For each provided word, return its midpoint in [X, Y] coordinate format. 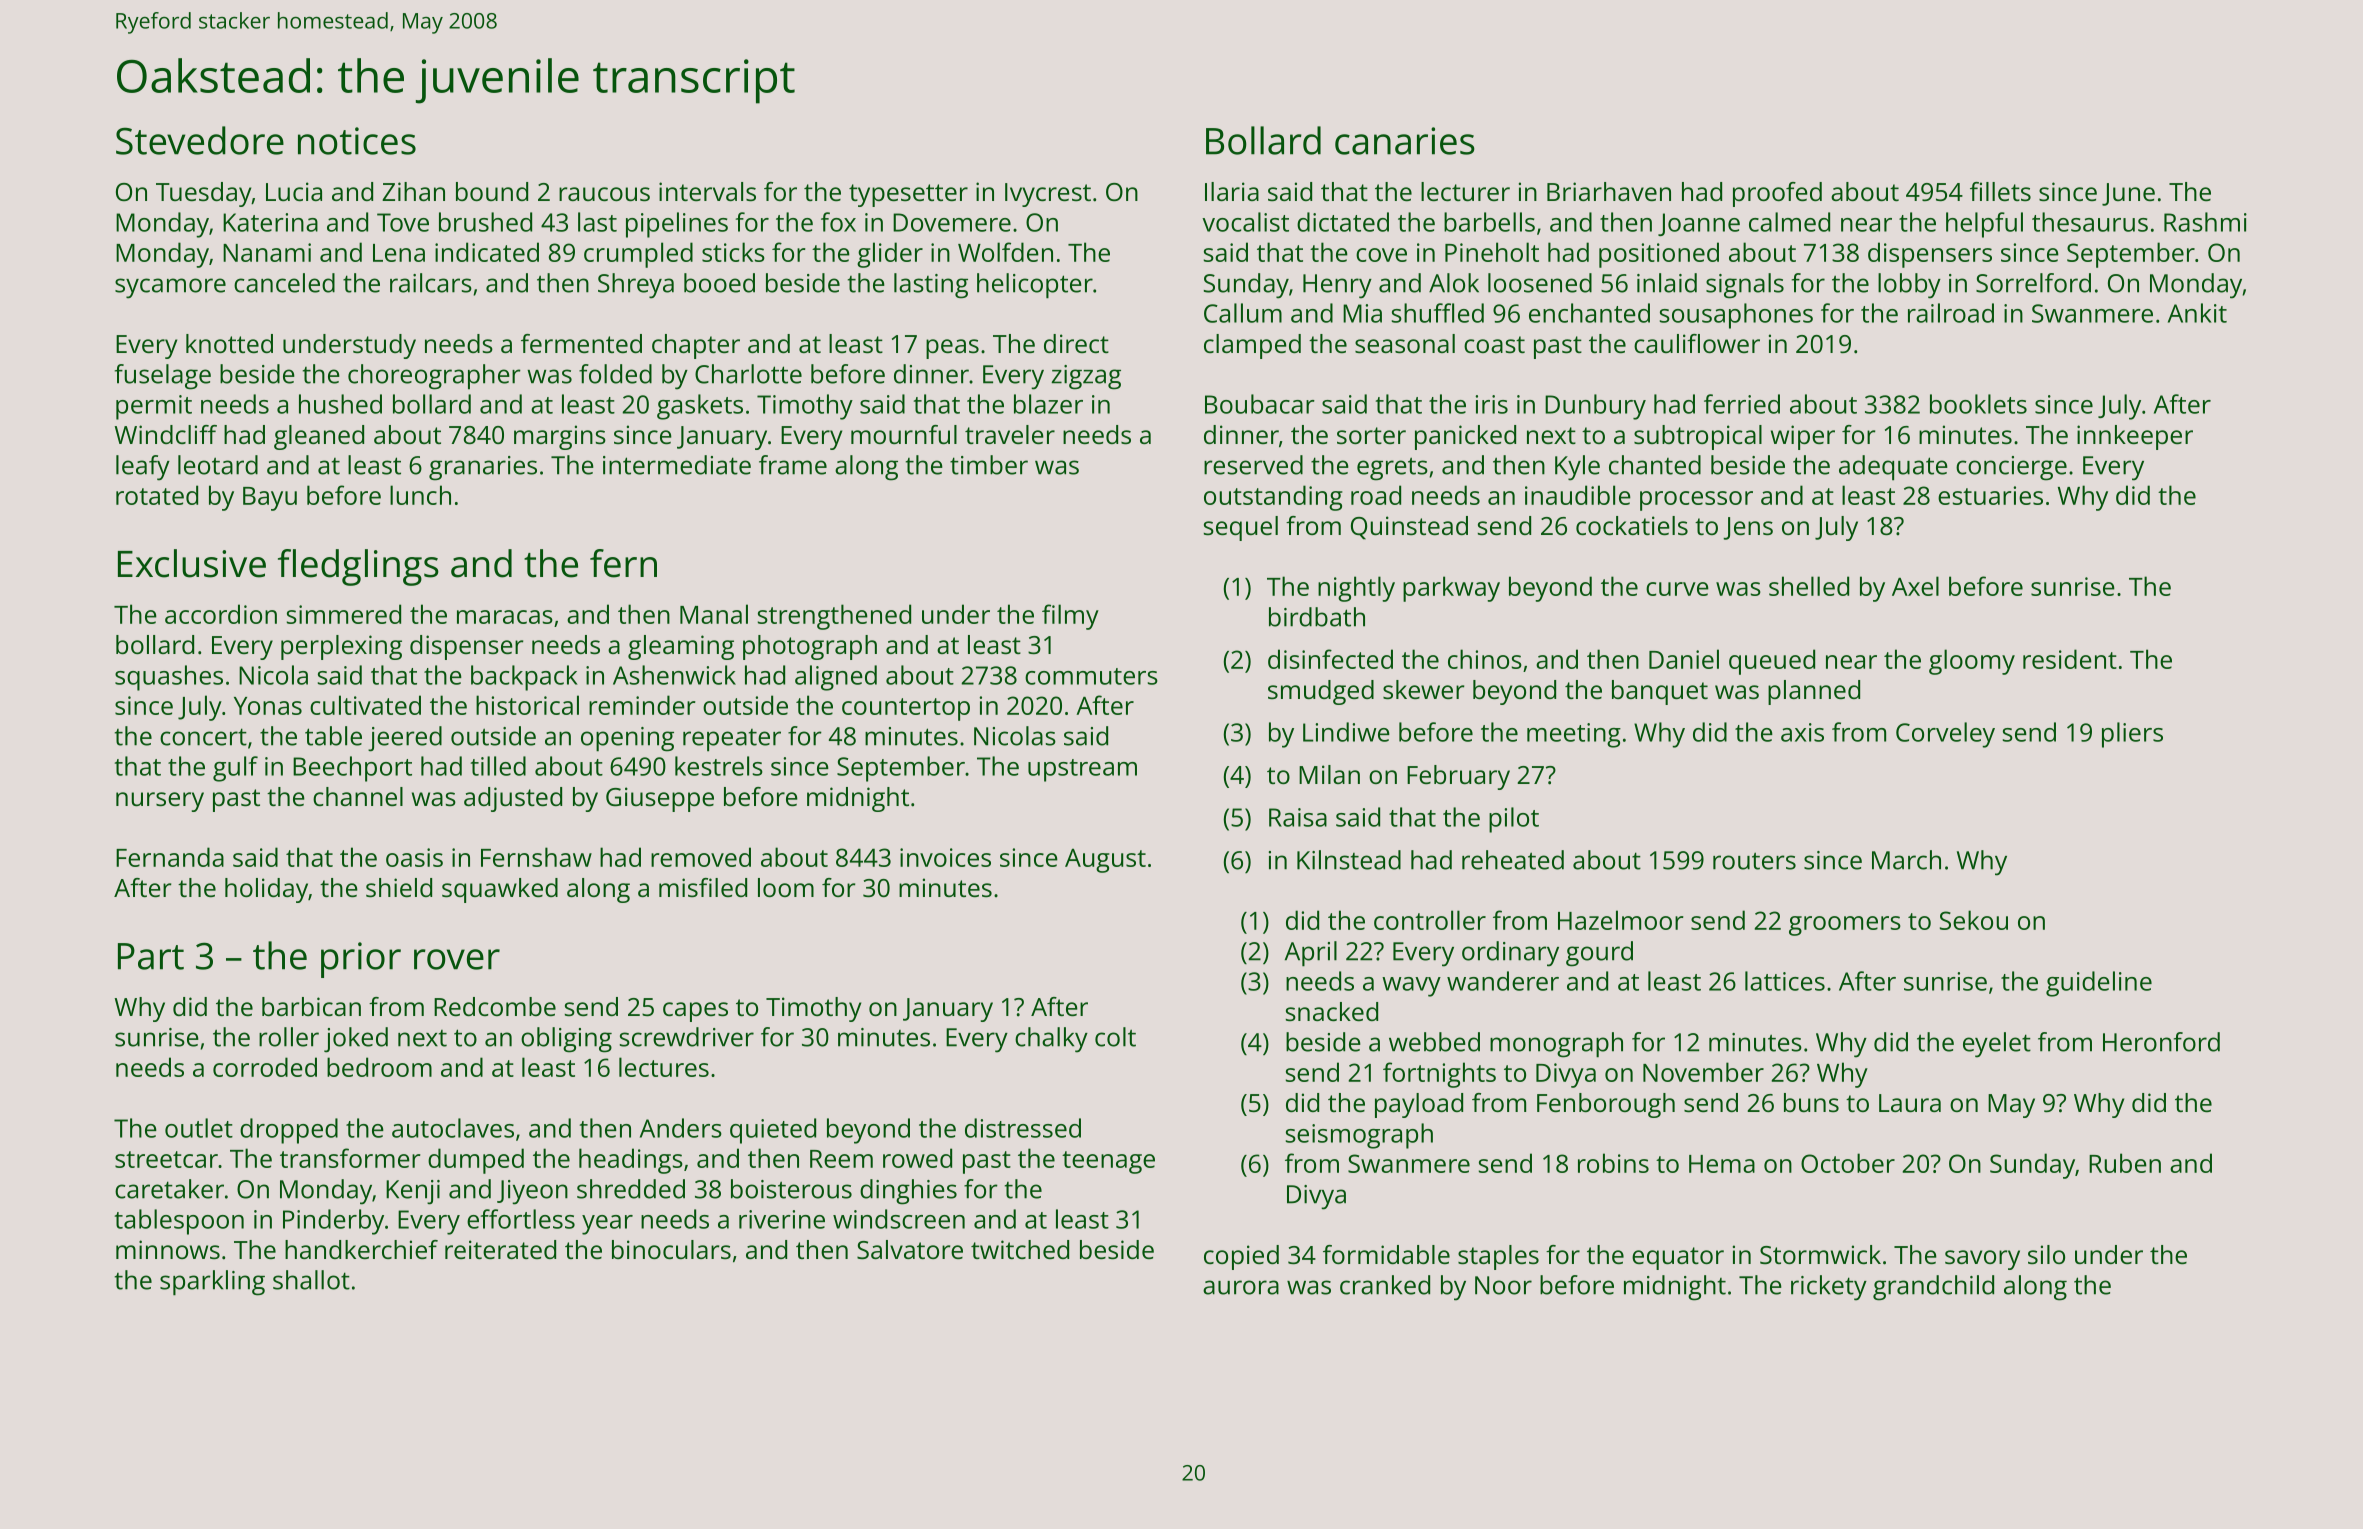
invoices [945, 857]
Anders [681, 1128]
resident [2070, 659]
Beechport [352, 769]
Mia [1362, 313]
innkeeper [2135, 437]
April [1311, 954]
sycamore [170, 288]
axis [1802, 732]
